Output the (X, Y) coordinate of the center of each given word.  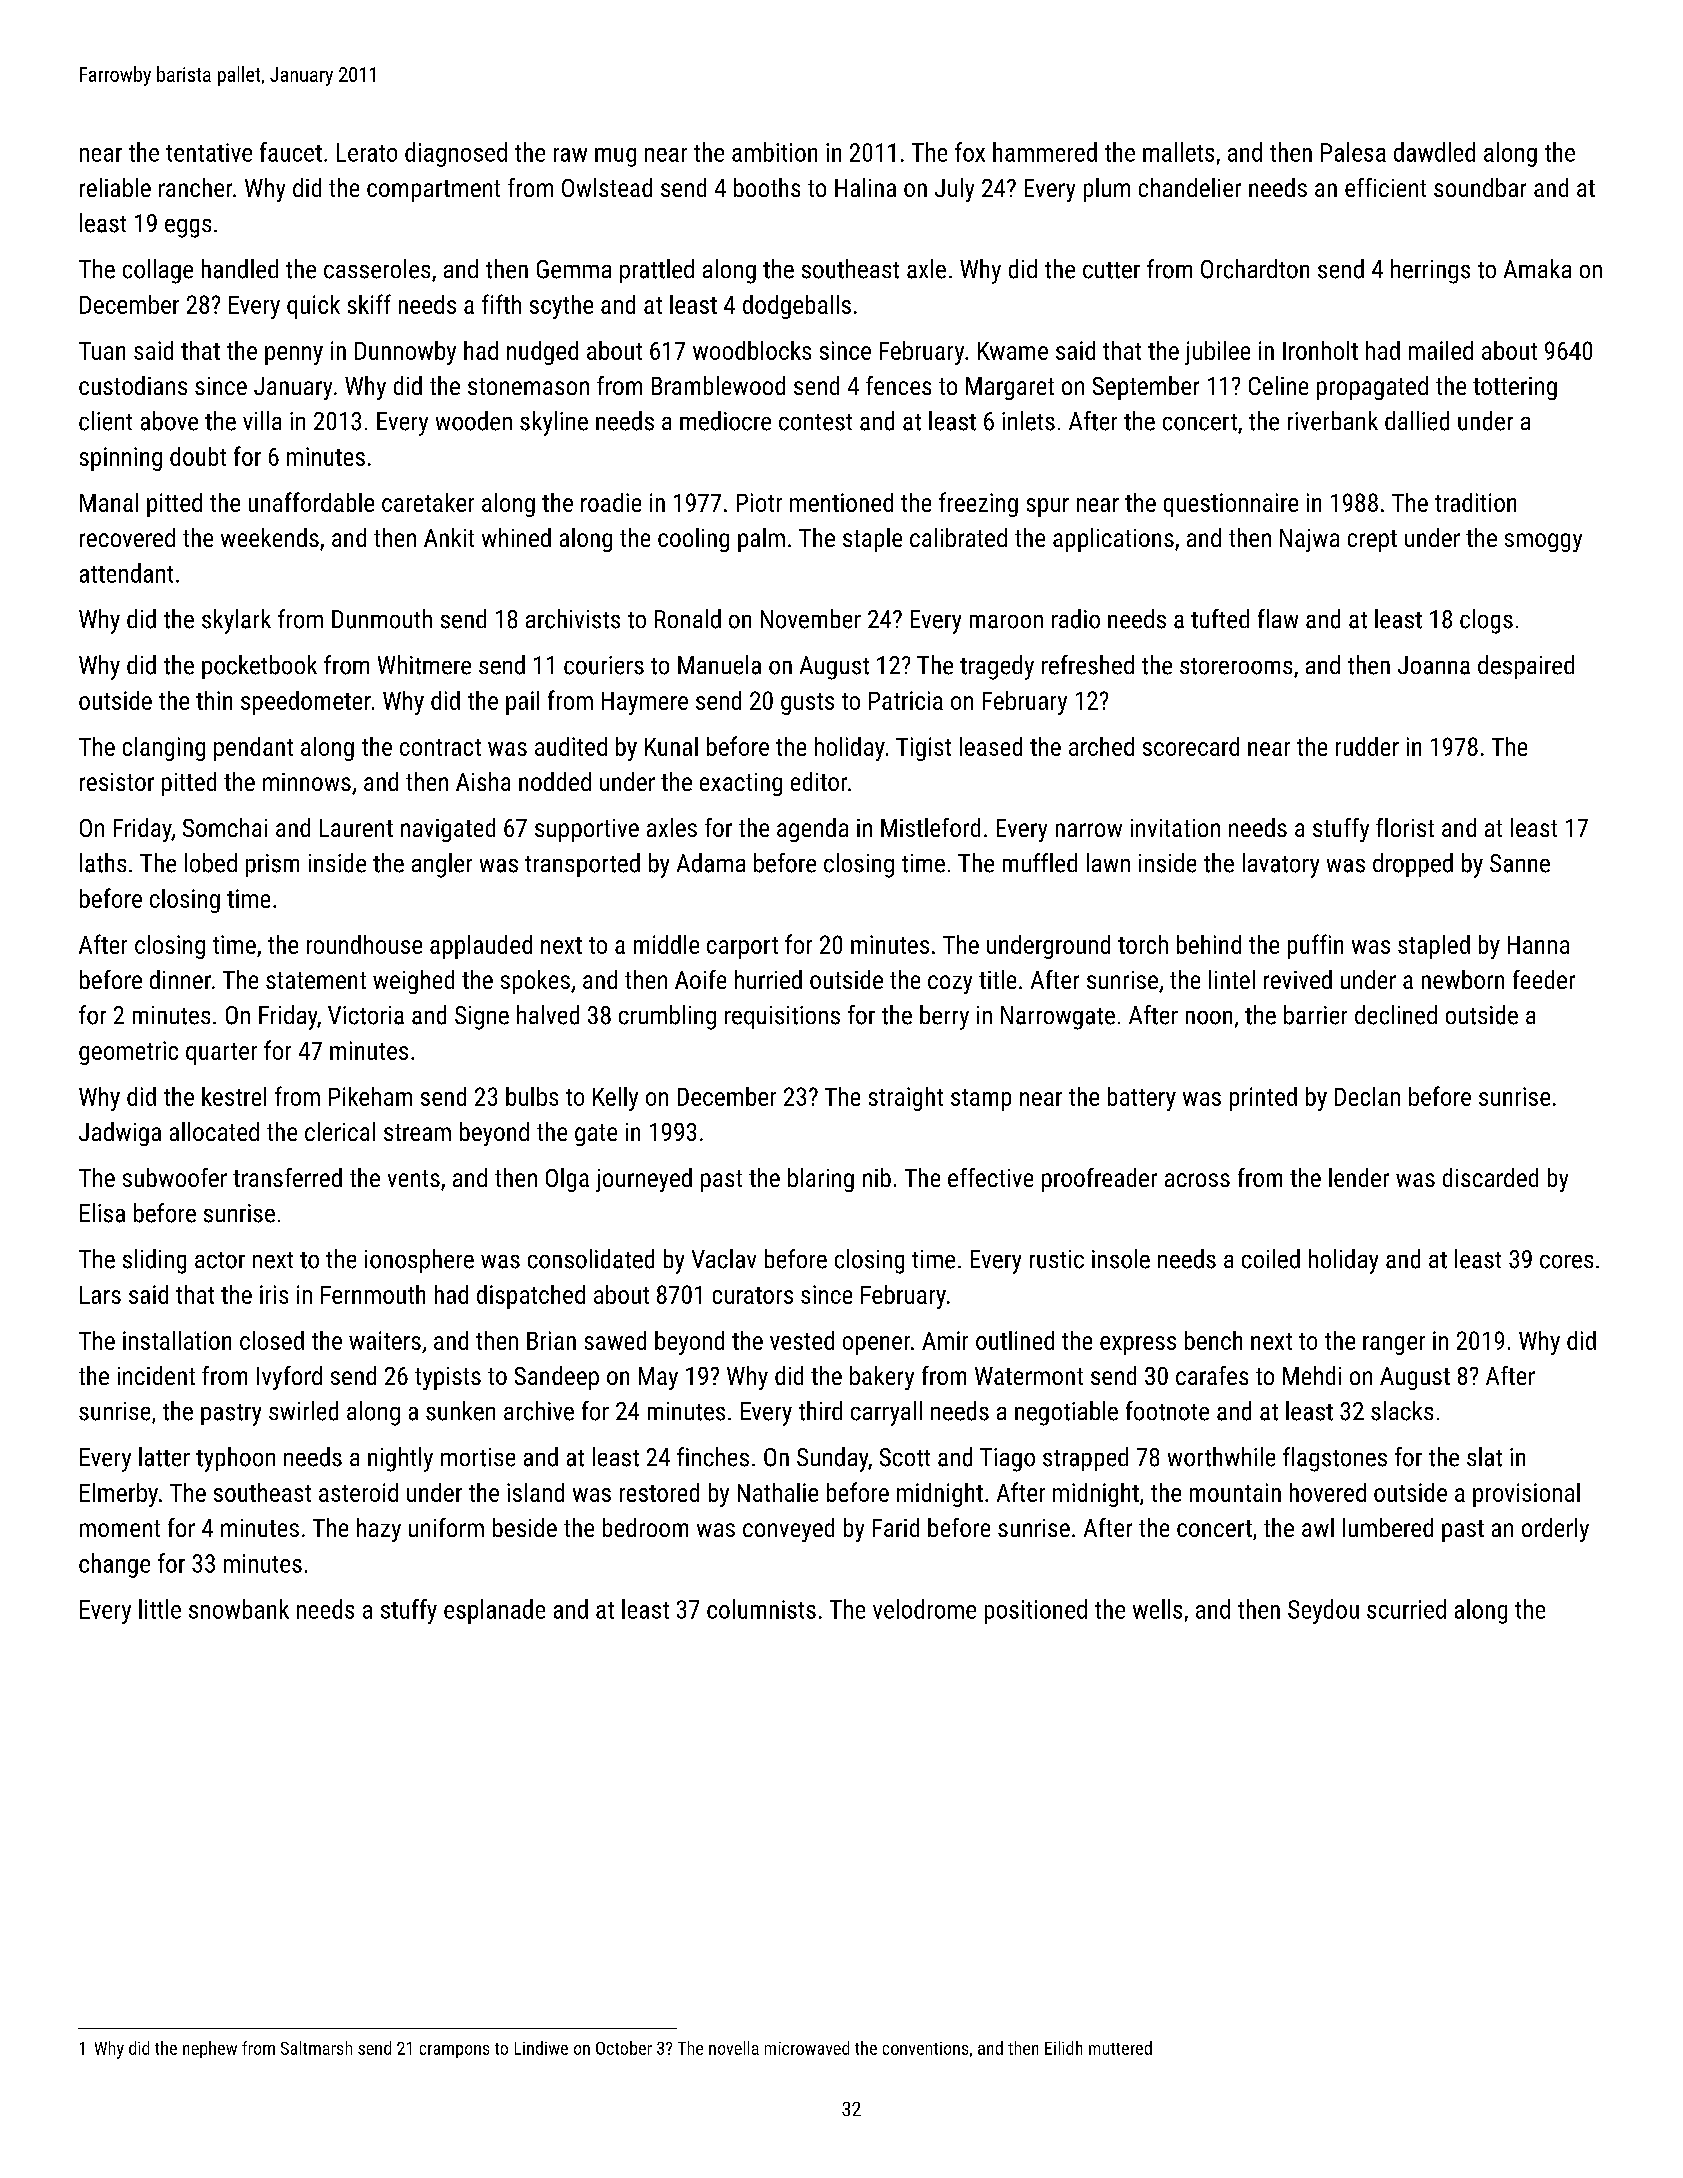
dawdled (1434, 152)
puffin (1315, 946)
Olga (567, 1180)
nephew (210, 2049)
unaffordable (311, 502)
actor (220, 1260)
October (624, 2048)
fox (970, 152)
